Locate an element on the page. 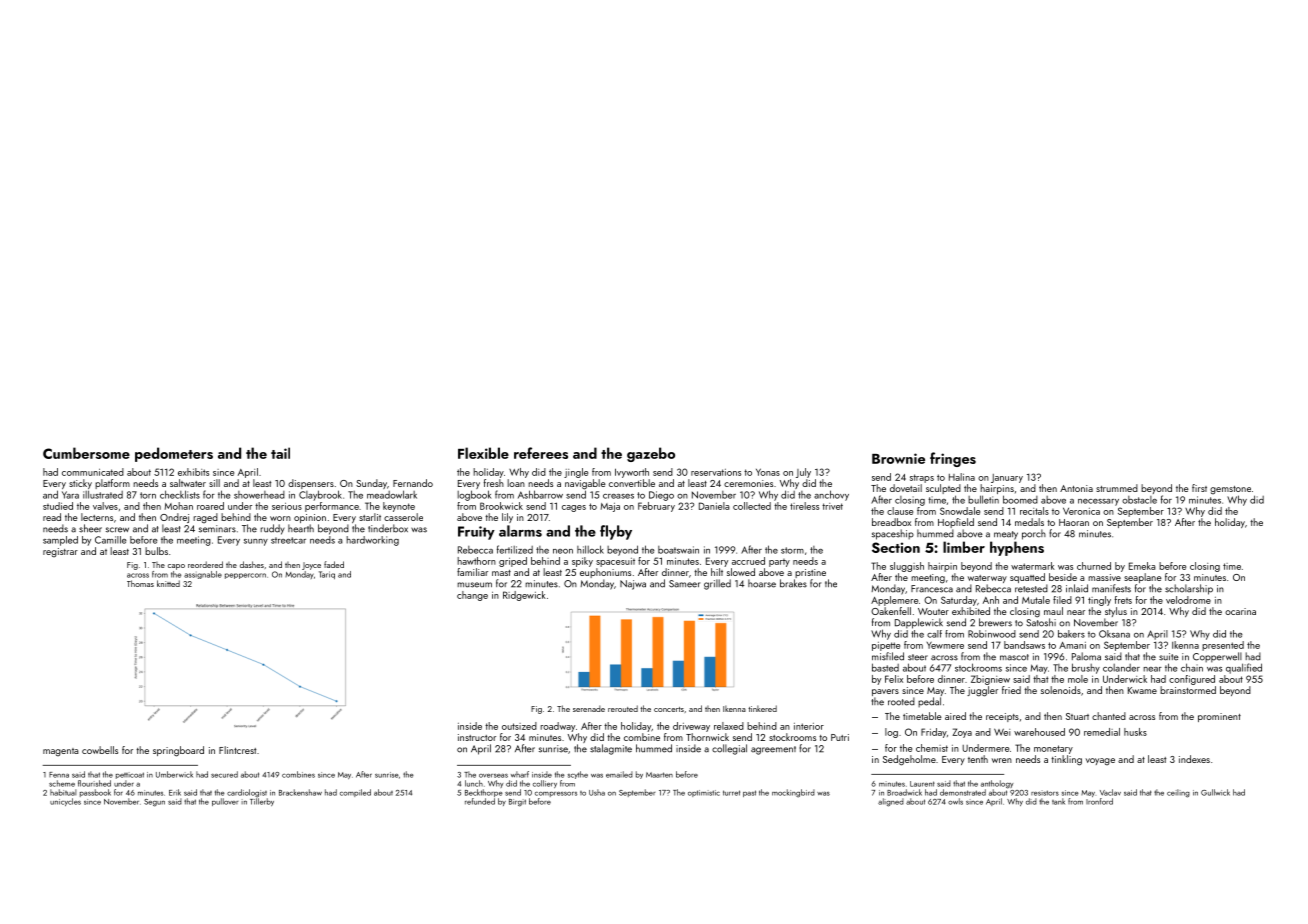  Flintcrest is located at coordinates (237, 750).
